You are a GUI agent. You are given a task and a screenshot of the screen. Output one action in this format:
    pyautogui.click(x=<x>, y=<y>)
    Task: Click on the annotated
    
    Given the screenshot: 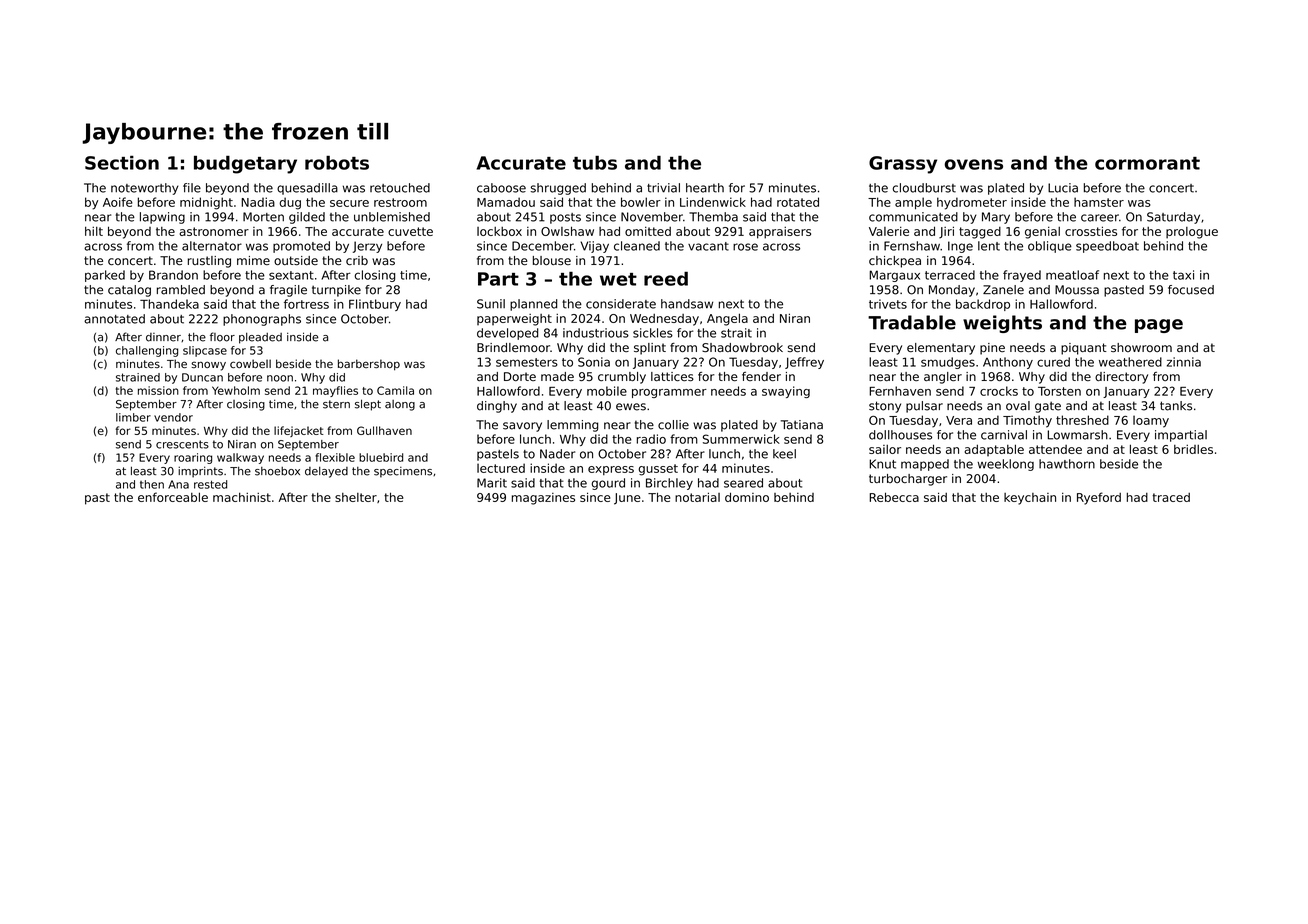 What is the action you would take?
    pyautogui.click(x=114, y=319)
